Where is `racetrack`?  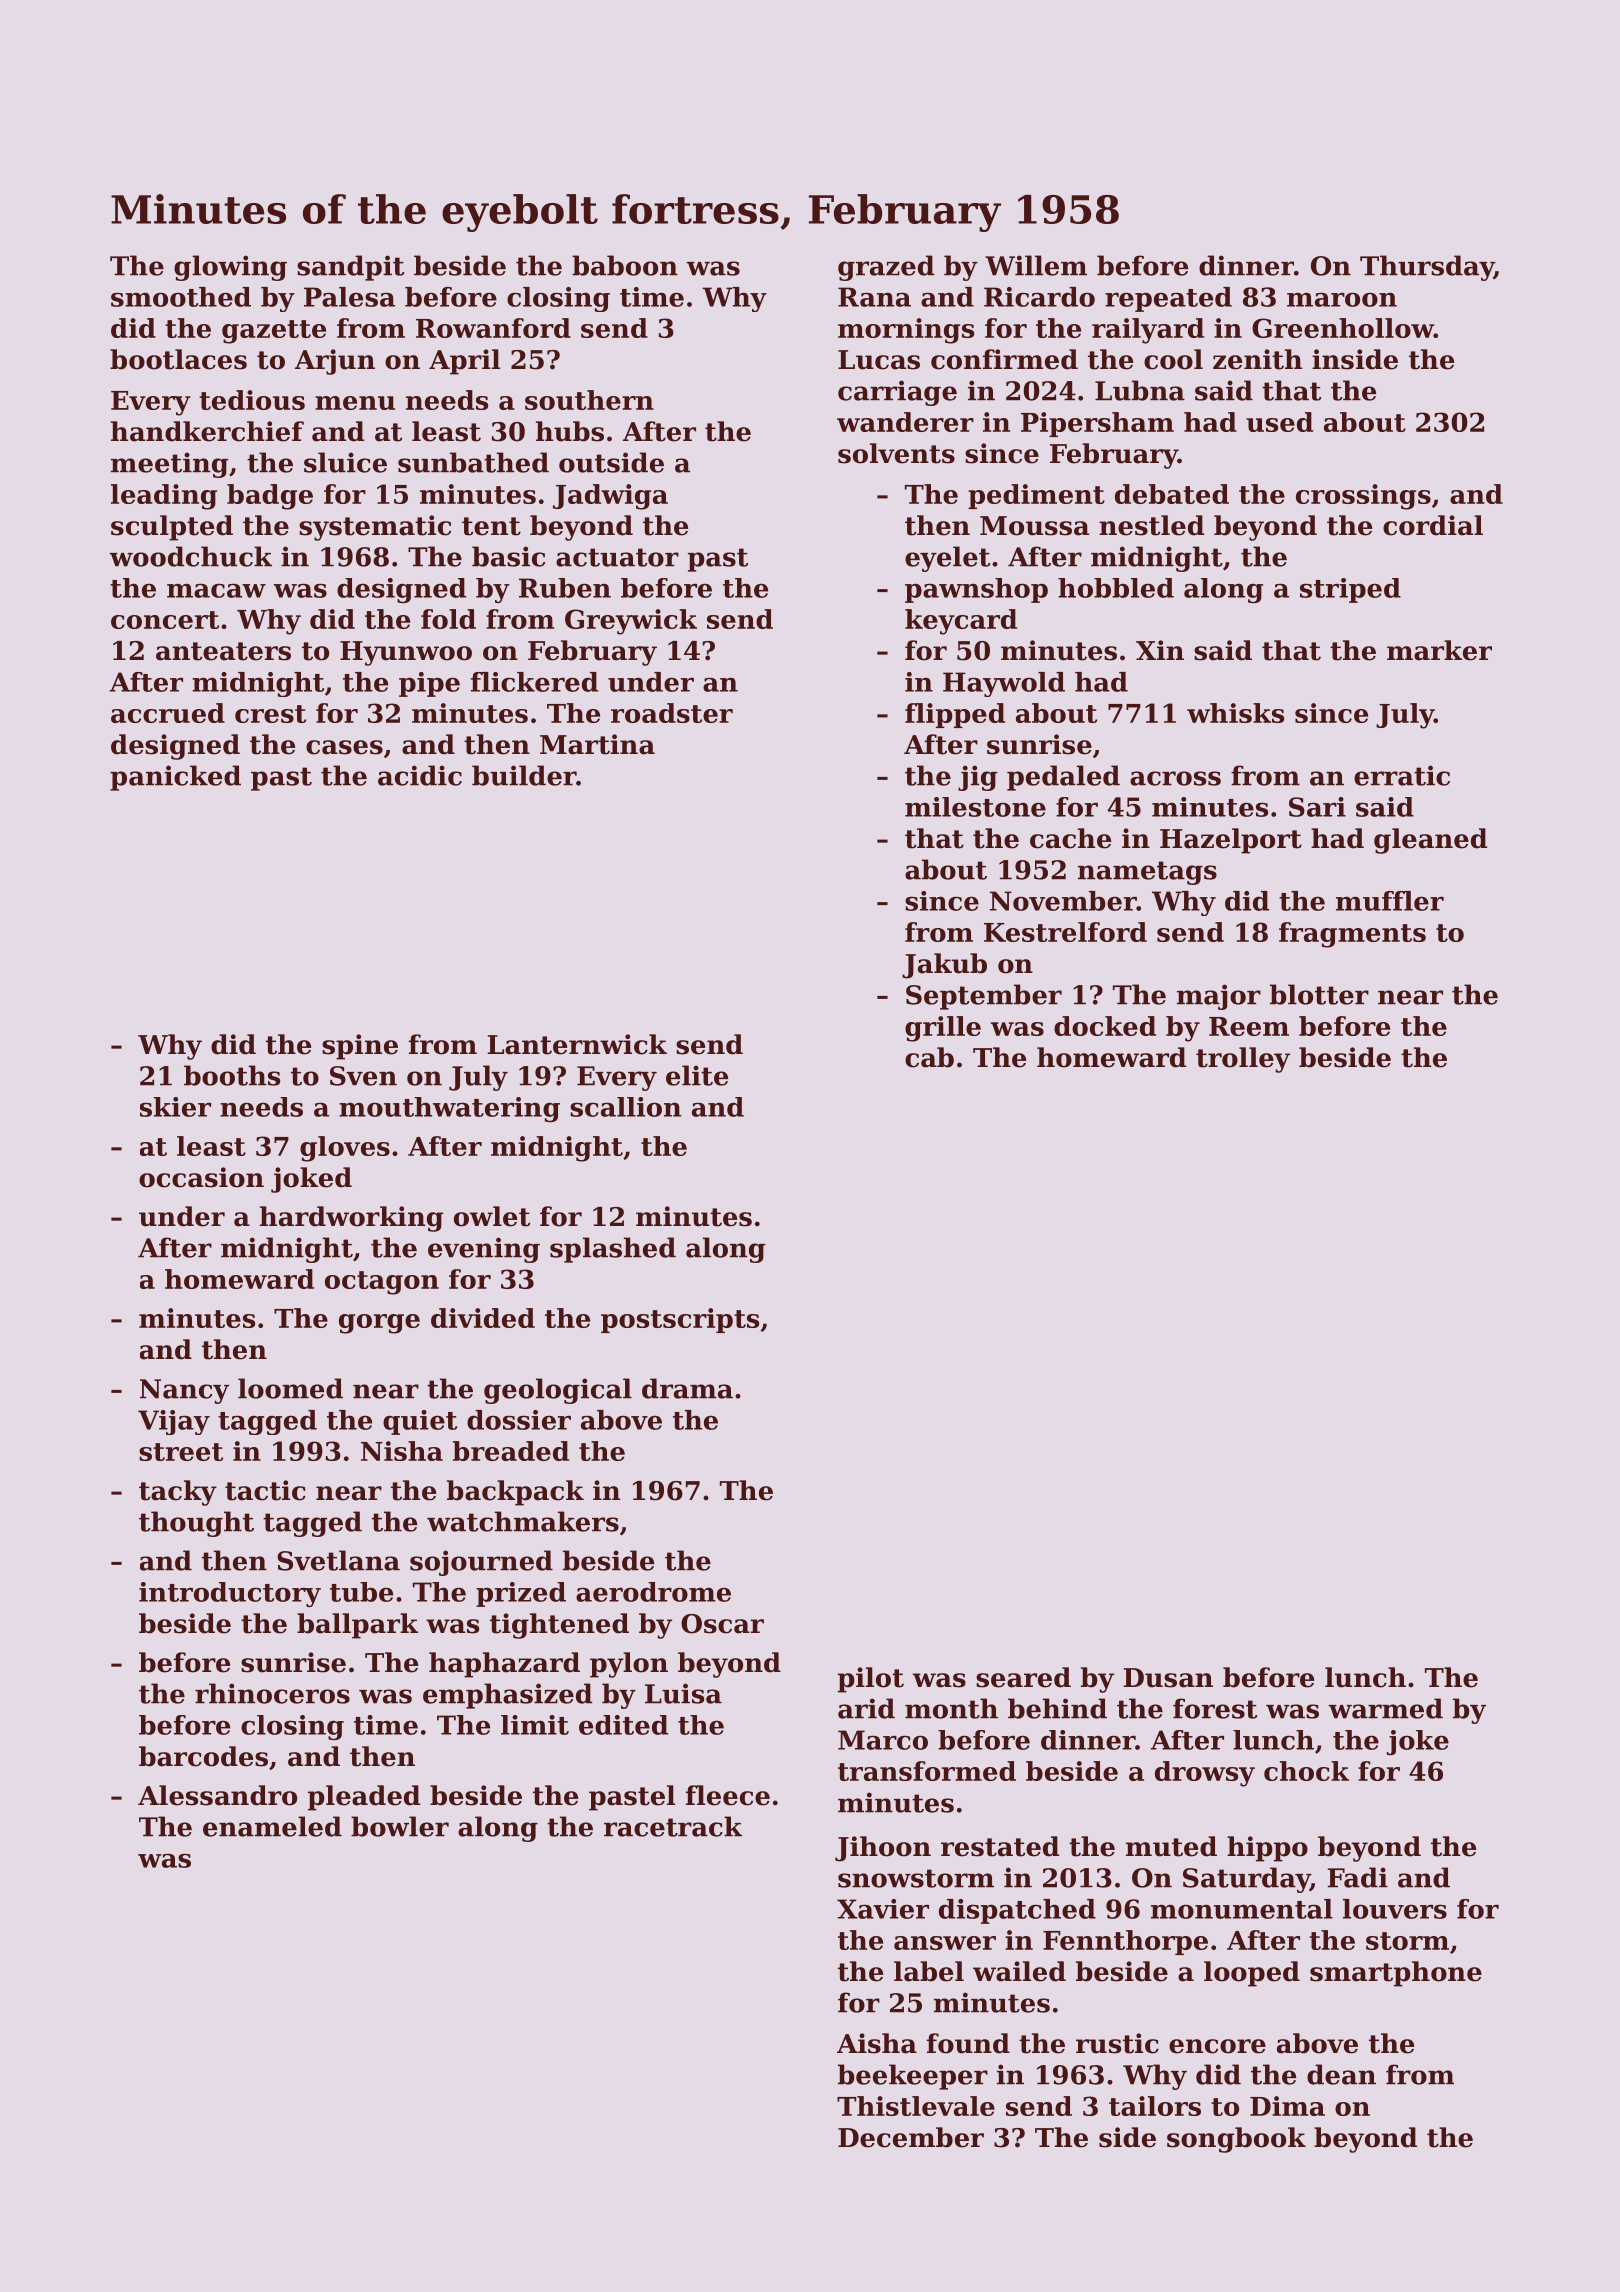
racetrack is located at coordinates (673, 1826).
